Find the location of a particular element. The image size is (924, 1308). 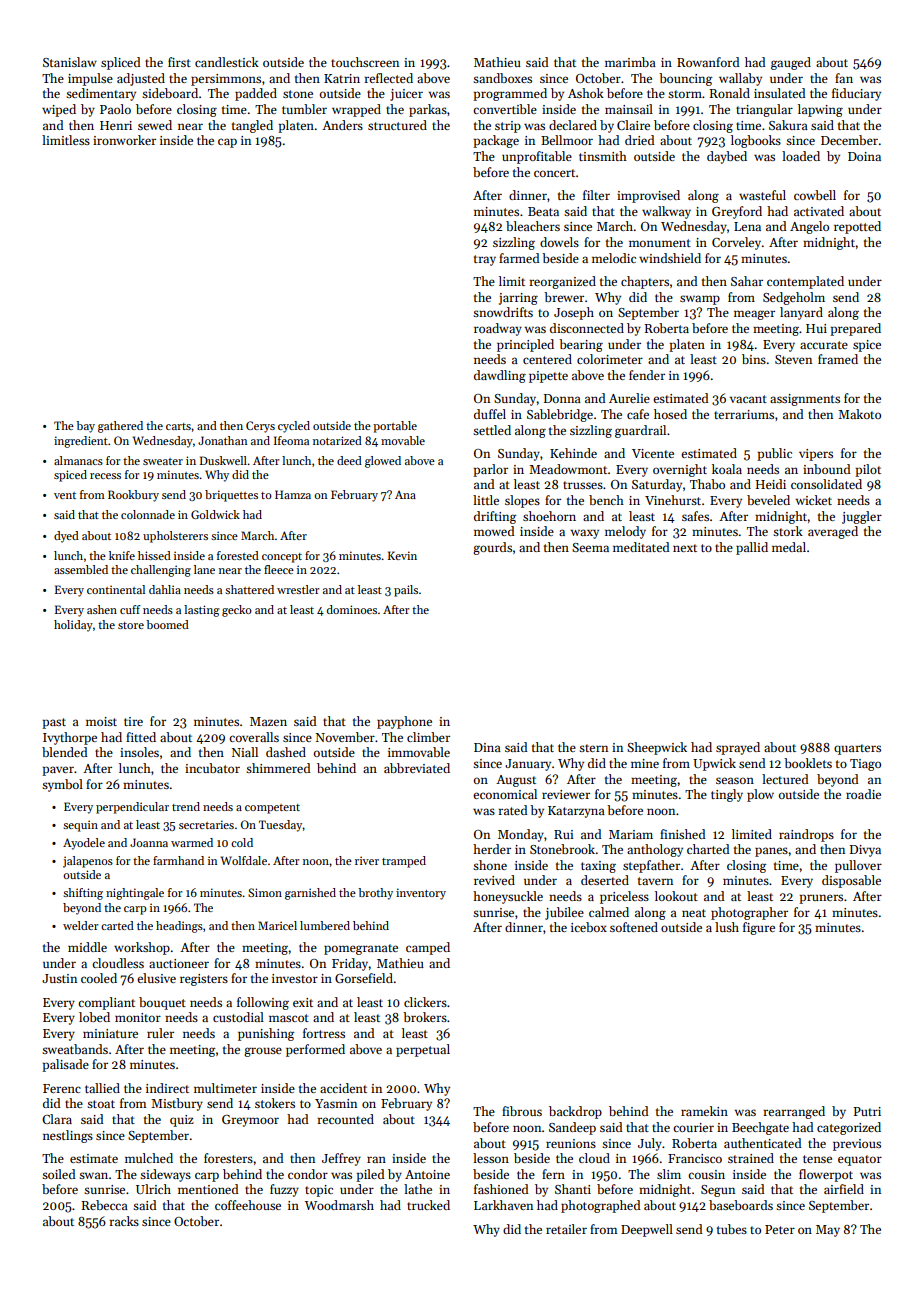

pails is located at coordinates (406, 591).
